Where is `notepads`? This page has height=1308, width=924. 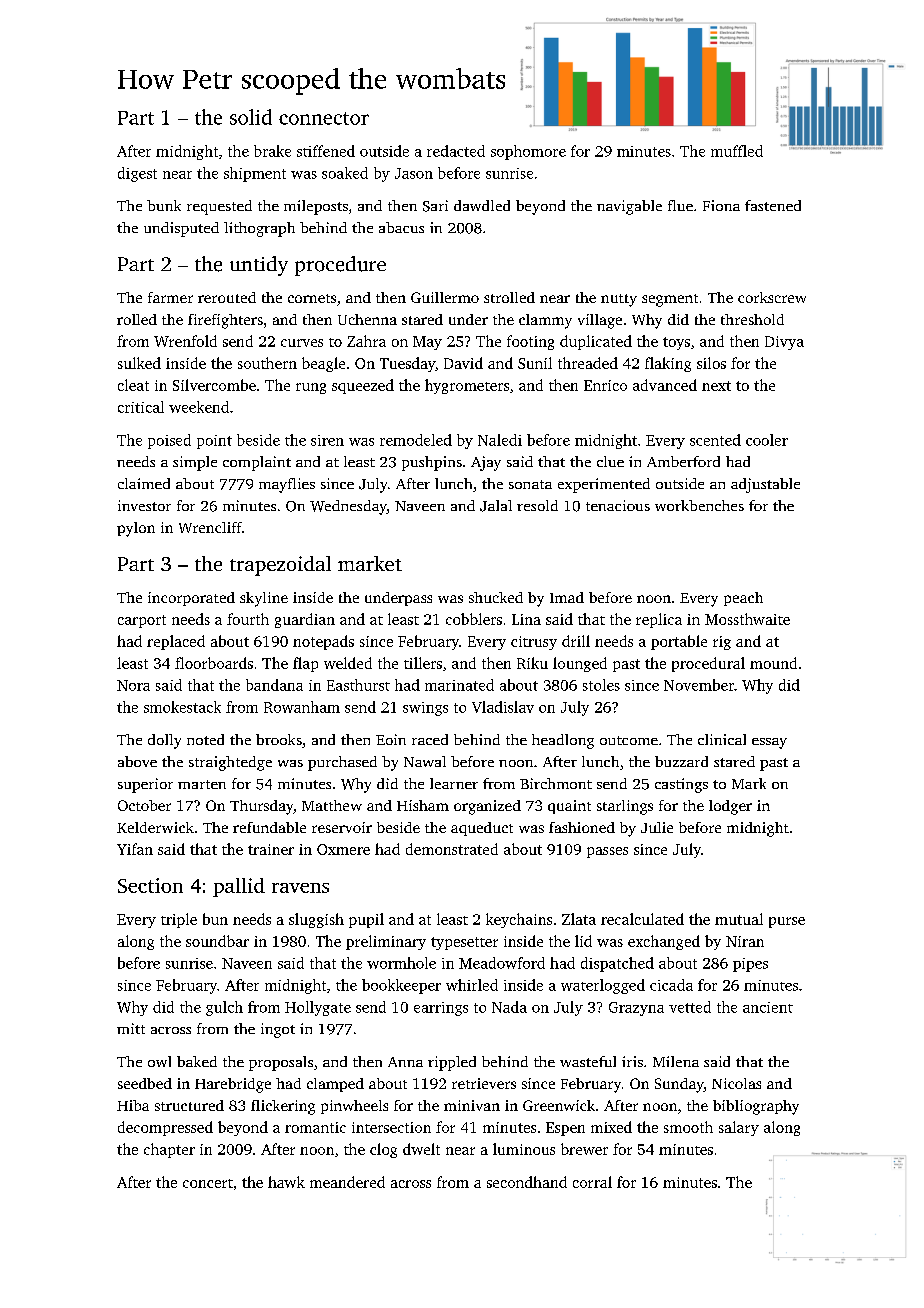 notepads is located at coordinates (323, 642).
